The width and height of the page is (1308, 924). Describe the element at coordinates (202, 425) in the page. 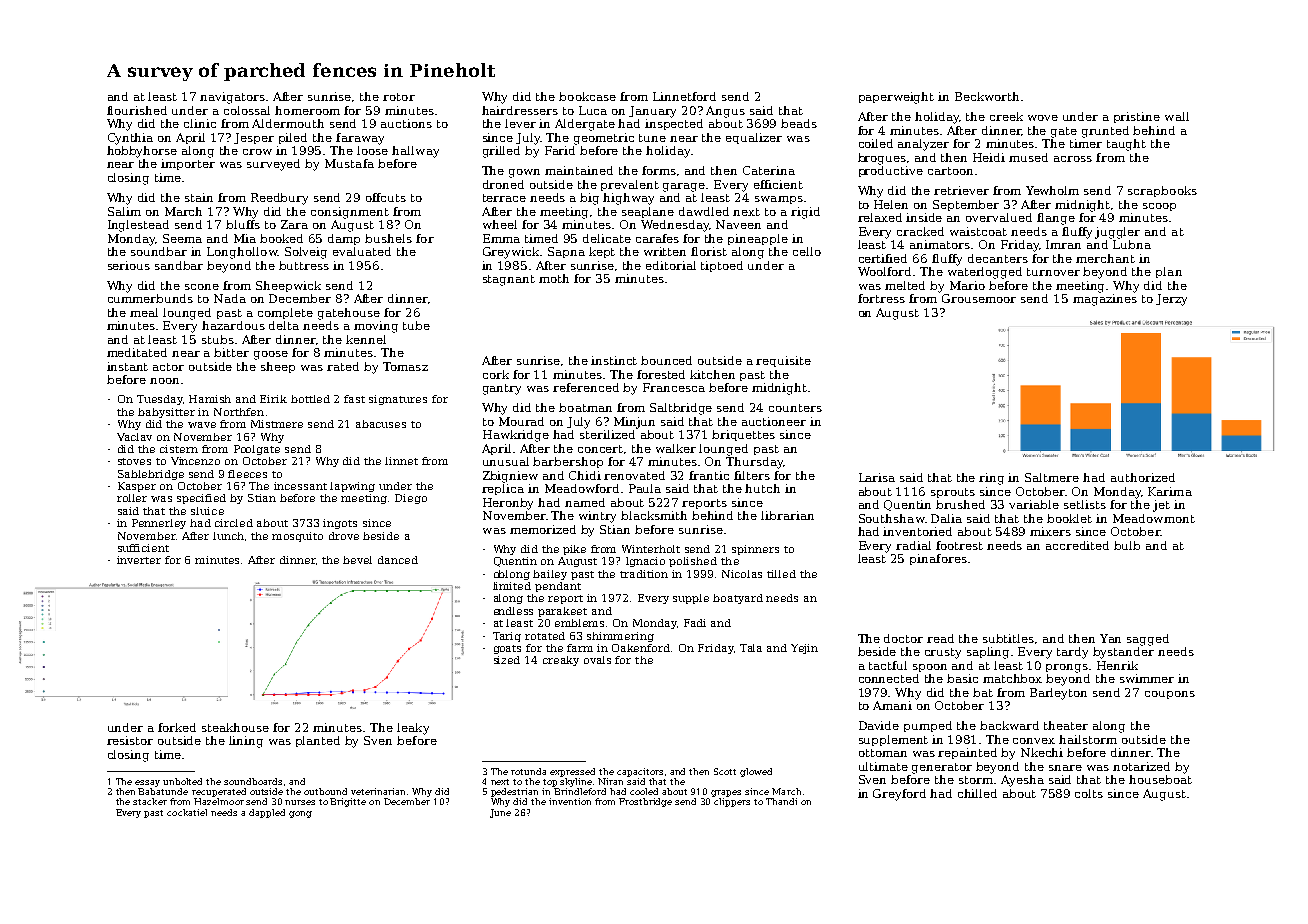

I see `wave` at that location.
